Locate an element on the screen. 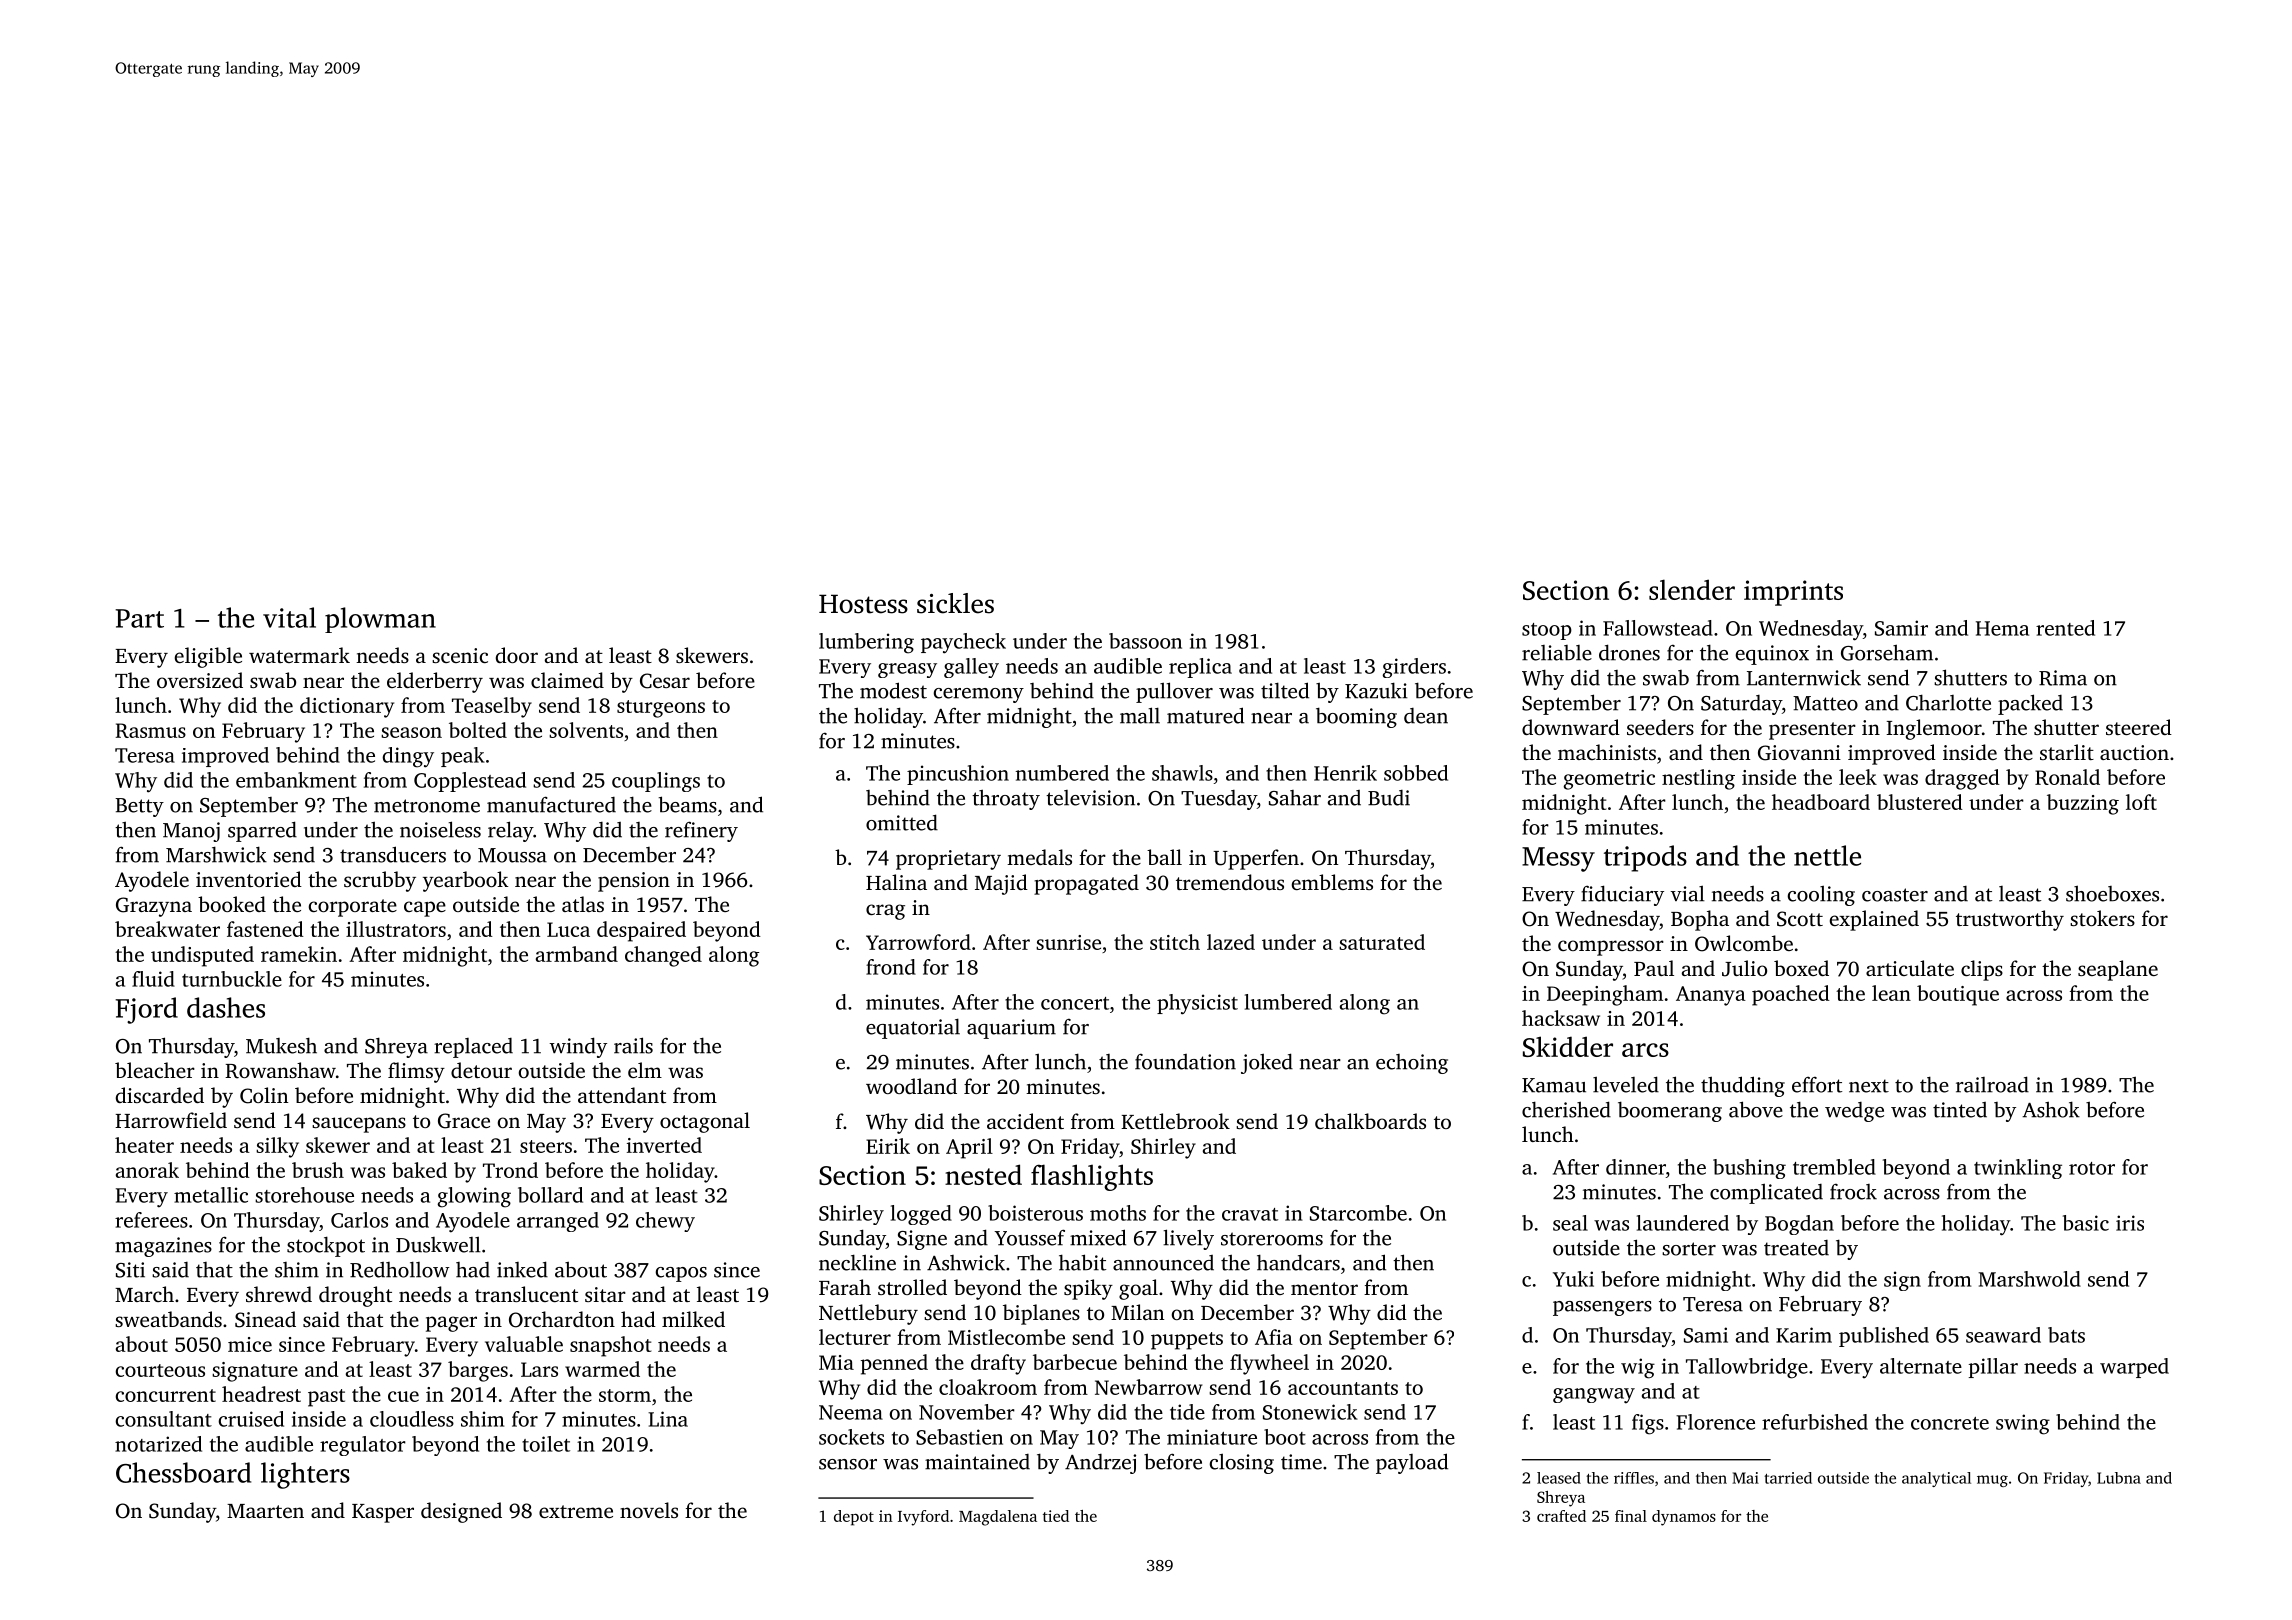 The height and width of the screenshot is (1620, 2292). November is located at coordinates (967, 1412).
